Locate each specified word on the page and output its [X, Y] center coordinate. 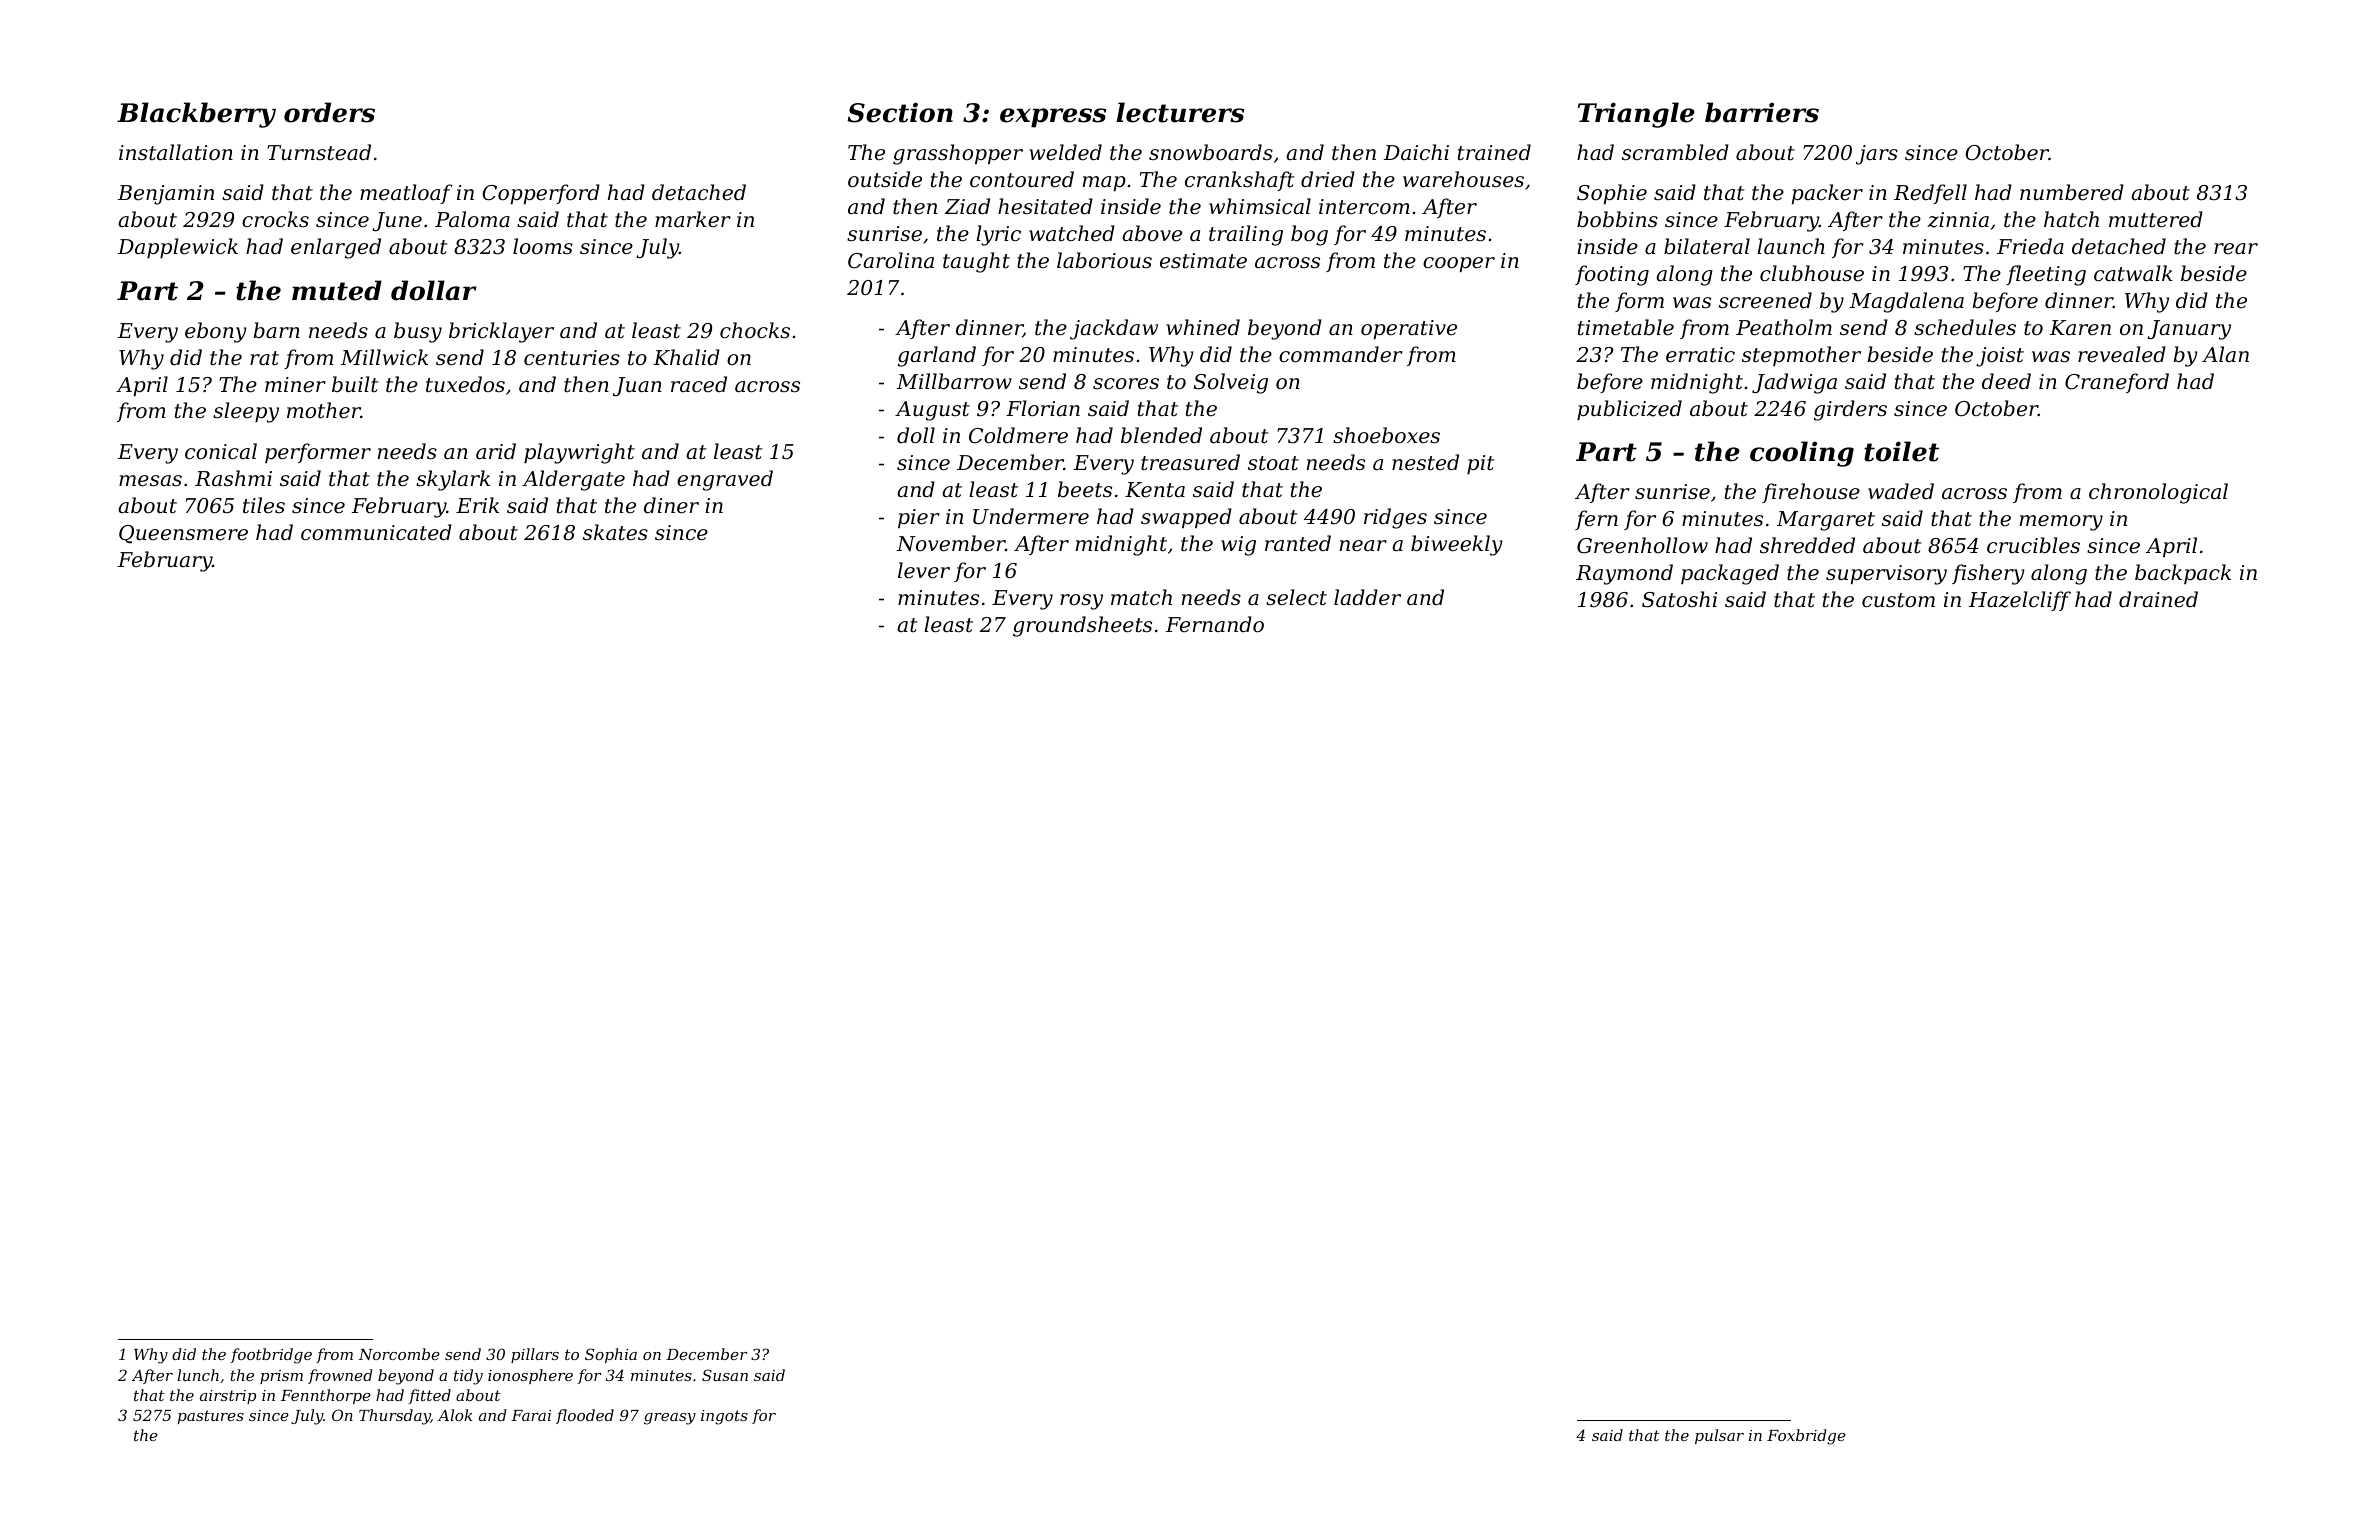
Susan [725, 1375]
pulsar [1719, 1436]
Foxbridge [1806, 1437]
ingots [724, 1417]
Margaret [1826, 521]
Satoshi [1679, 599]
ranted [1298, 543]
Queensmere [183, 534]
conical [221, 451]
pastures [211, 1417]
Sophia [611, 1355]
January [2189, 330]
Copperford [541, 194]
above [1152, 233]
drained [2158, 599]
